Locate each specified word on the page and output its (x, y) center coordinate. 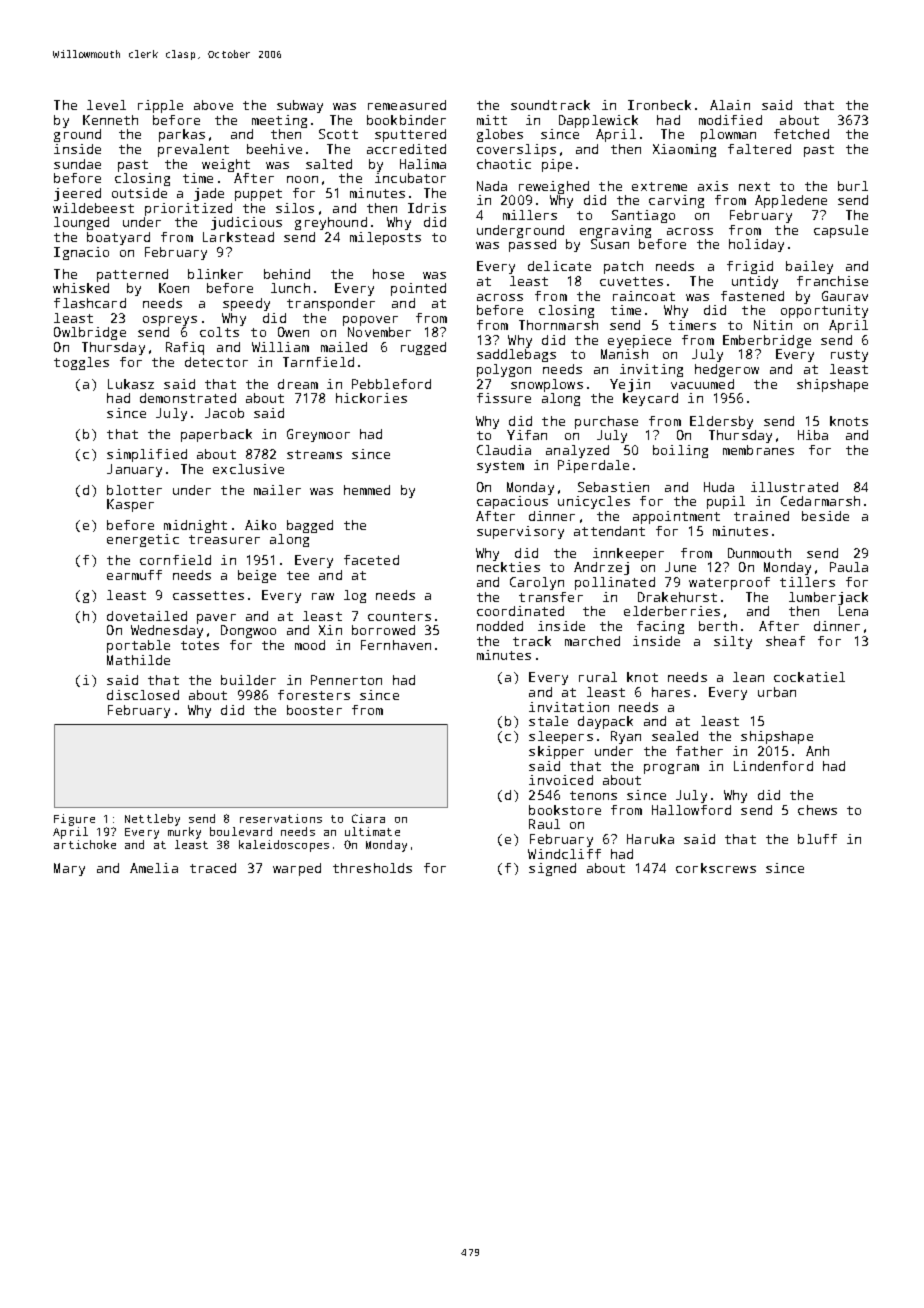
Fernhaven (396, 645)
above (213, 105)
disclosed (143, 695)
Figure (74, 820)
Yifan (527, 435)
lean (748, 677)
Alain (730, 105)
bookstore (565, 810)
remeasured (407, 105)
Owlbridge (90, 333)
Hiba (813, 435)
